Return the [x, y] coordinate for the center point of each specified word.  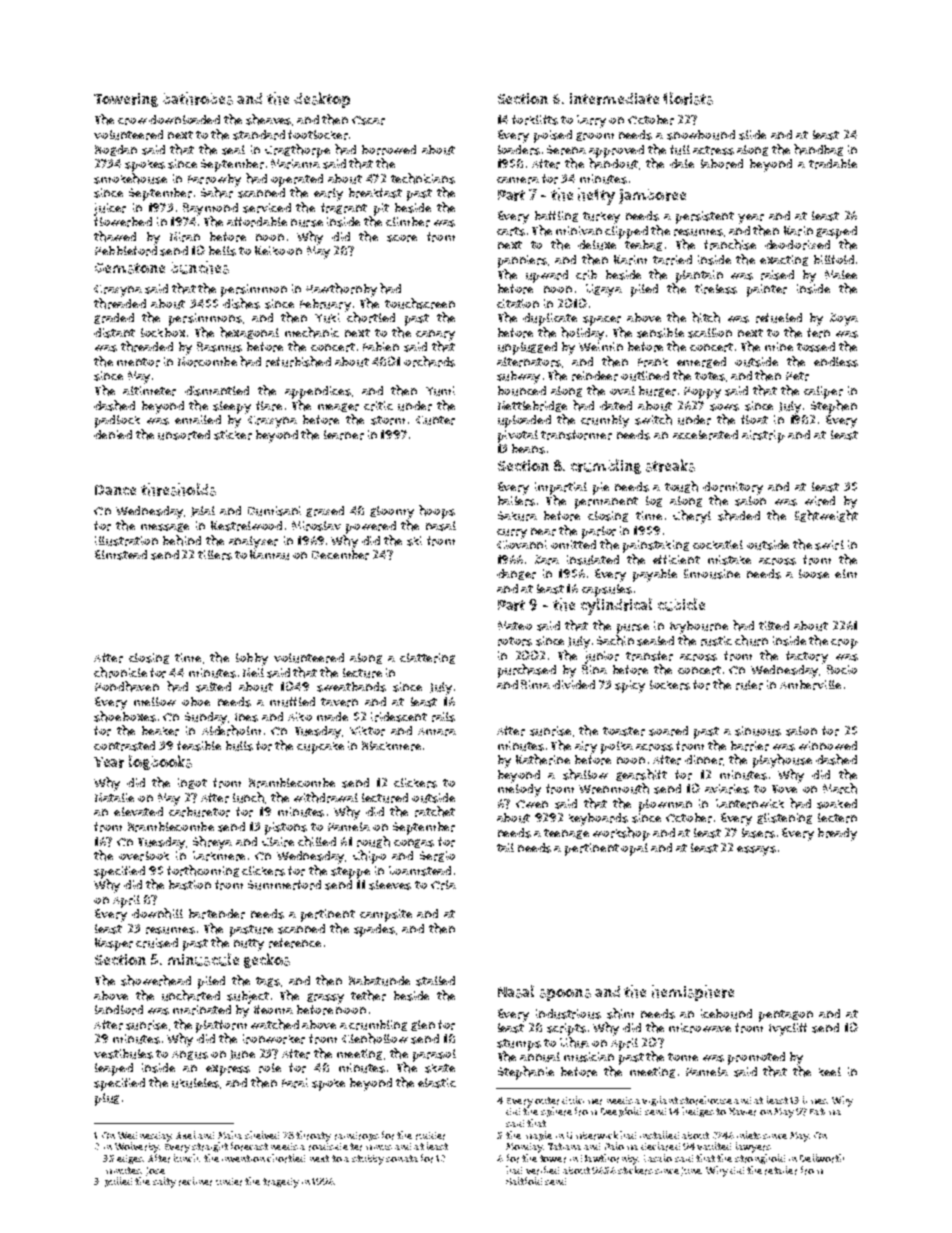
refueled [779, 318]
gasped [836, 232]
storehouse [706, 1100]
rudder [430, 1136]
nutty [249, 945]
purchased [527, 671]
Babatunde [379, 981]
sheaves [268, 119]
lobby [252, 659]
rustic [716, 641]
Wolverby [137, 1147]
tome [683, 1057]
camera [518, 180]
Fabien [381, 346]
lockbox [163, 332]
